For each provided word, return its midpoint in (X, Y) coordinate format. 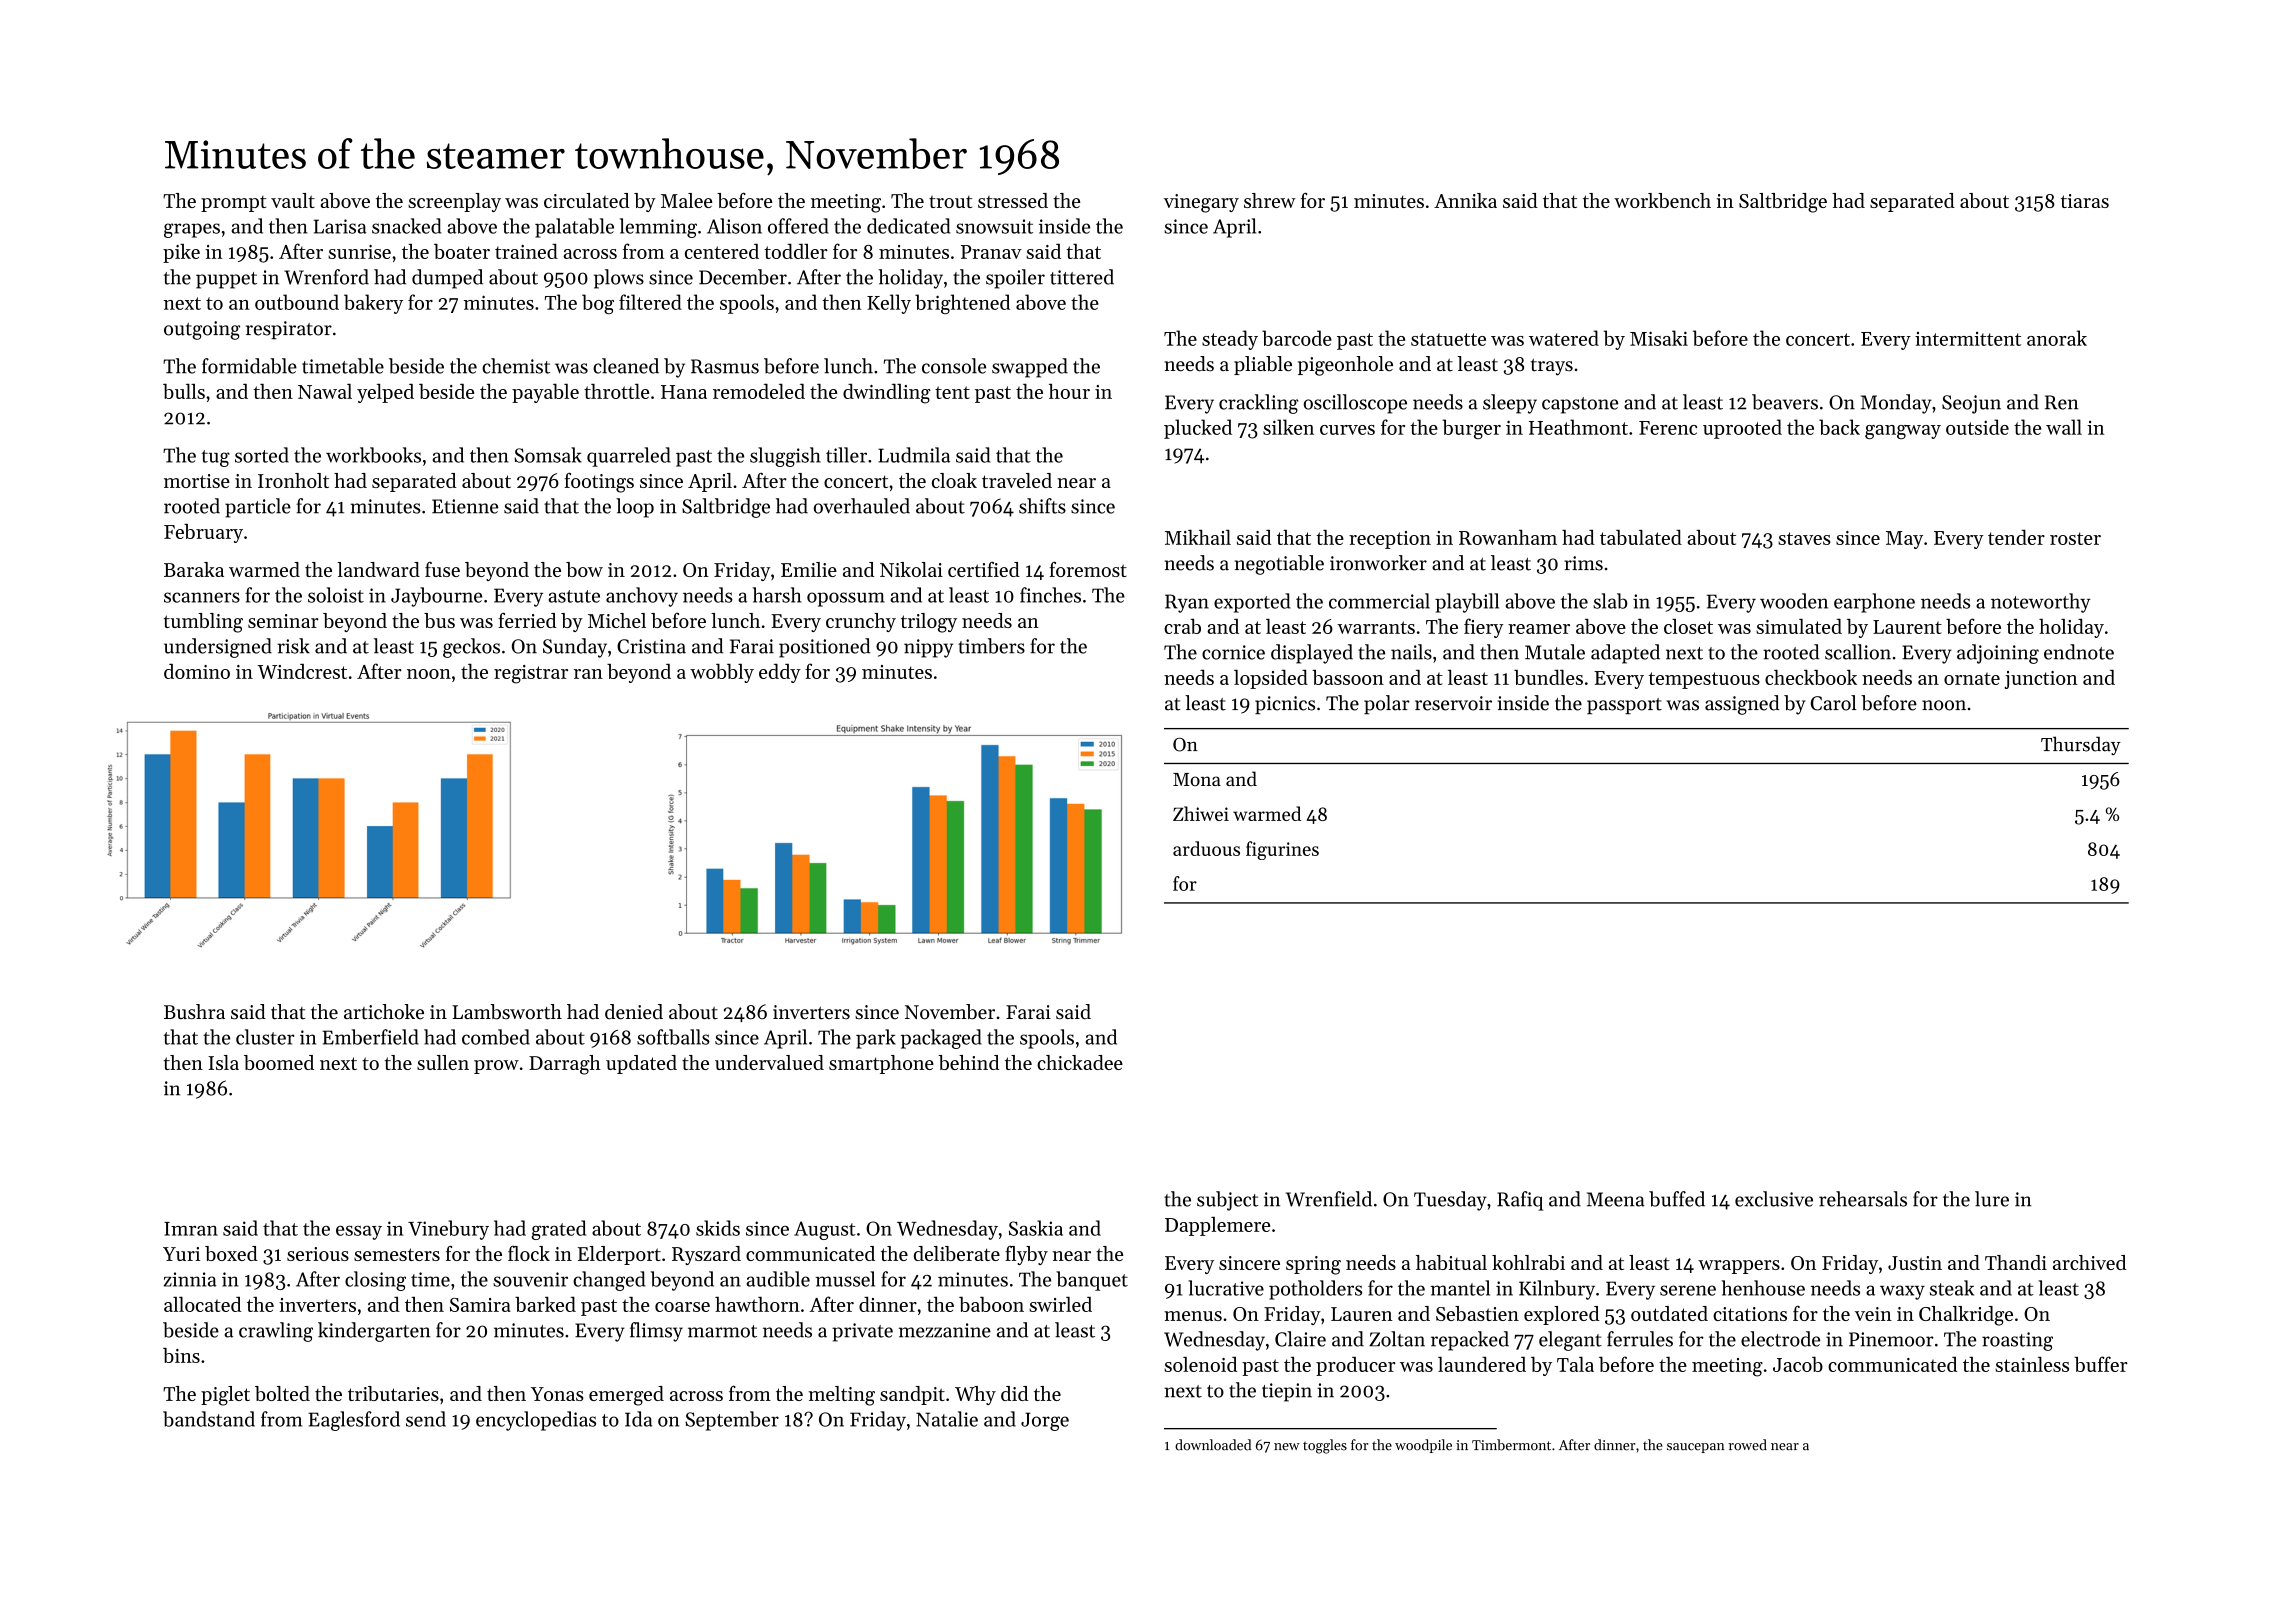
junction (2041, 680)
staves (1804, 538)
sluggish (785, 457)
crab (1182, 626)
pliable (1263, 365)
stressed (1013, 200)
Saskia (1036, 1228)
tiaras (2085, 201)
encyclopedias (536, 1421)
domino (197, 671)
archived (2089, 1262)
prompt (233, 204)
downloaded (1213, 1445)
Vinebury (448, 1230)
